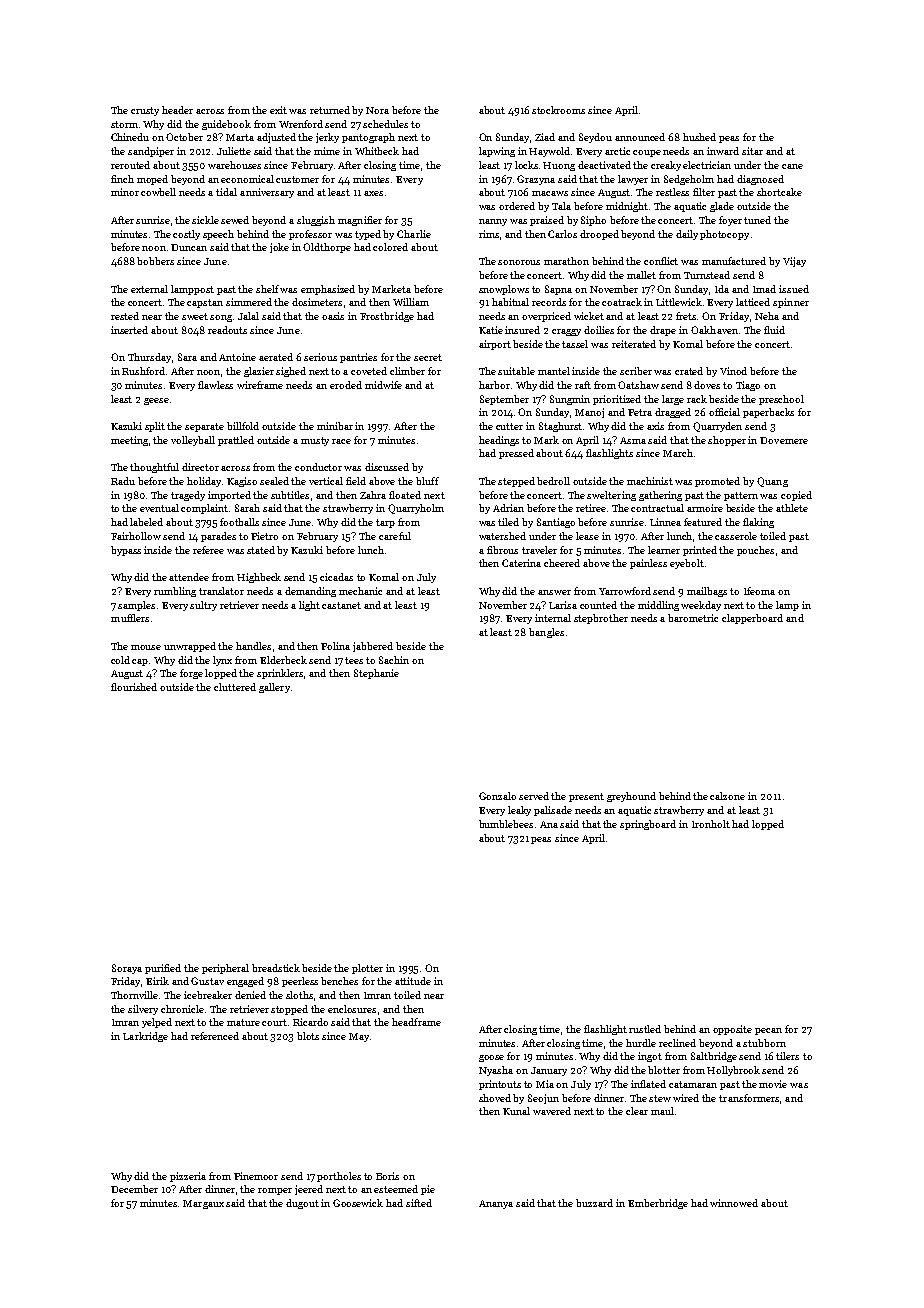 The image size is (924, 1308). What do you see at coordinates (553, 481) in the document?
I see `bedroll` at bounding box center [553, 481].
